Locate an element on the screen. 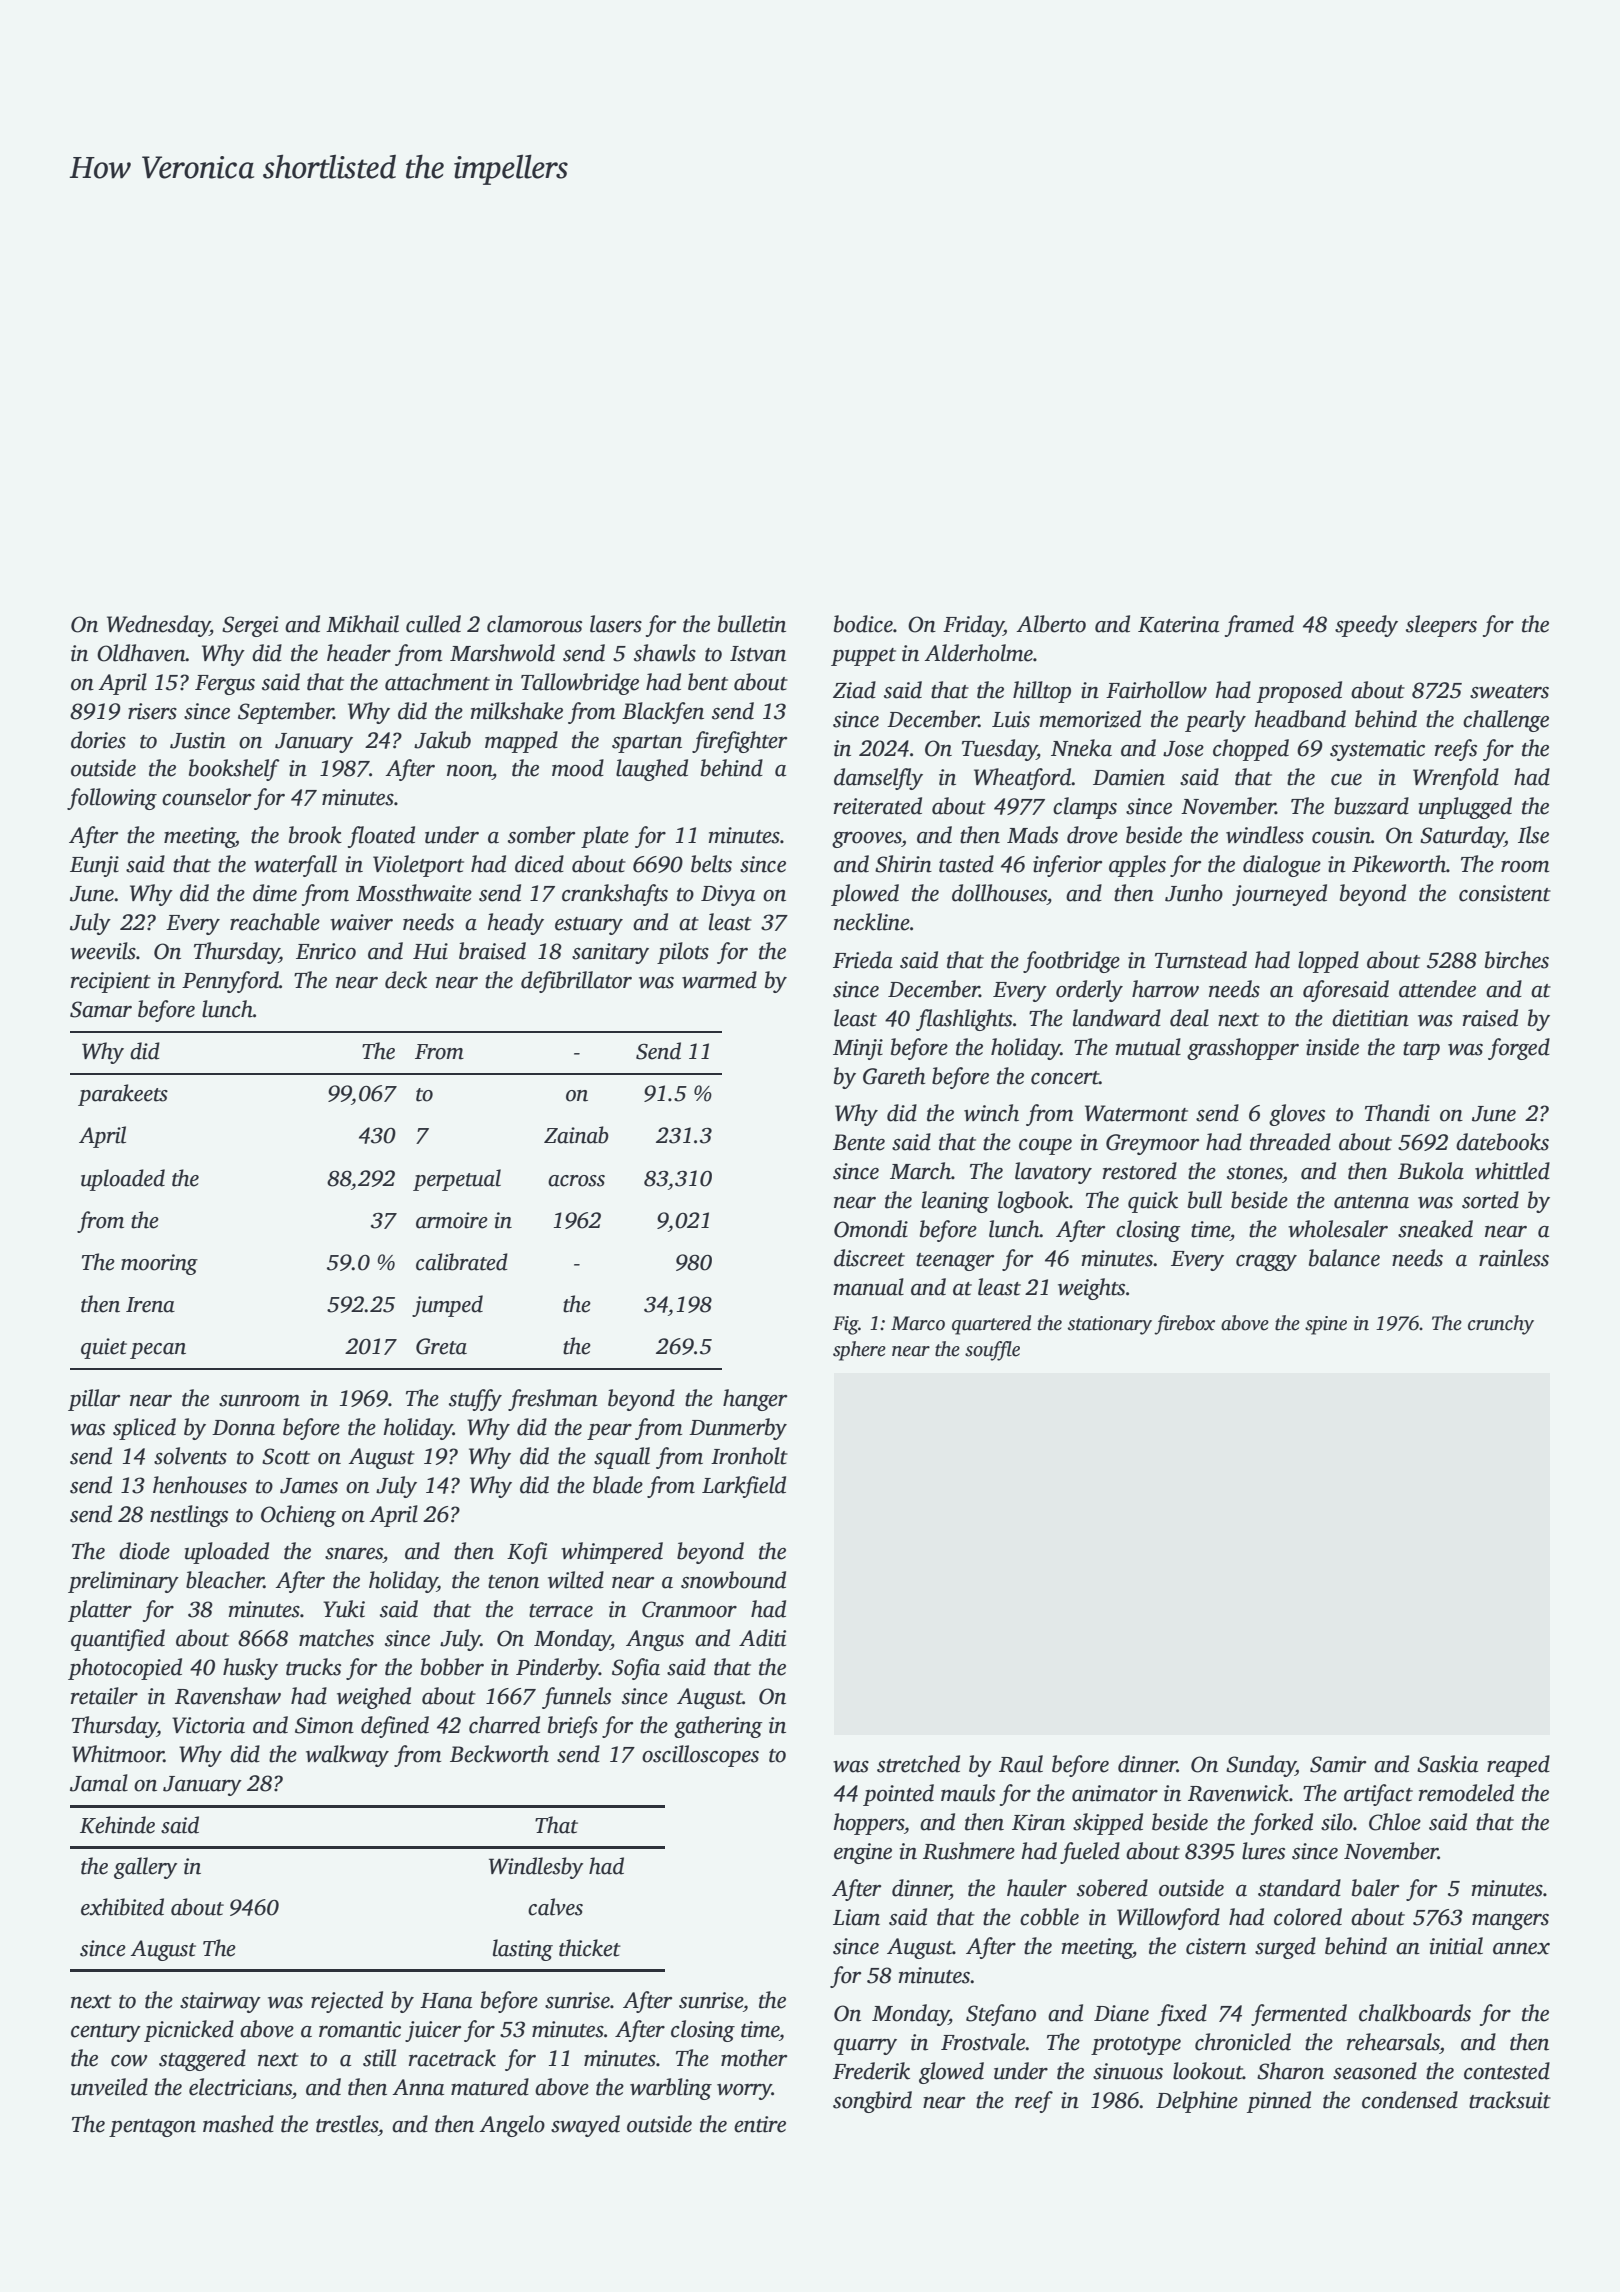 This screenshot has height=2292, width=1620. quiet is located at coordinates (104, 1348).
